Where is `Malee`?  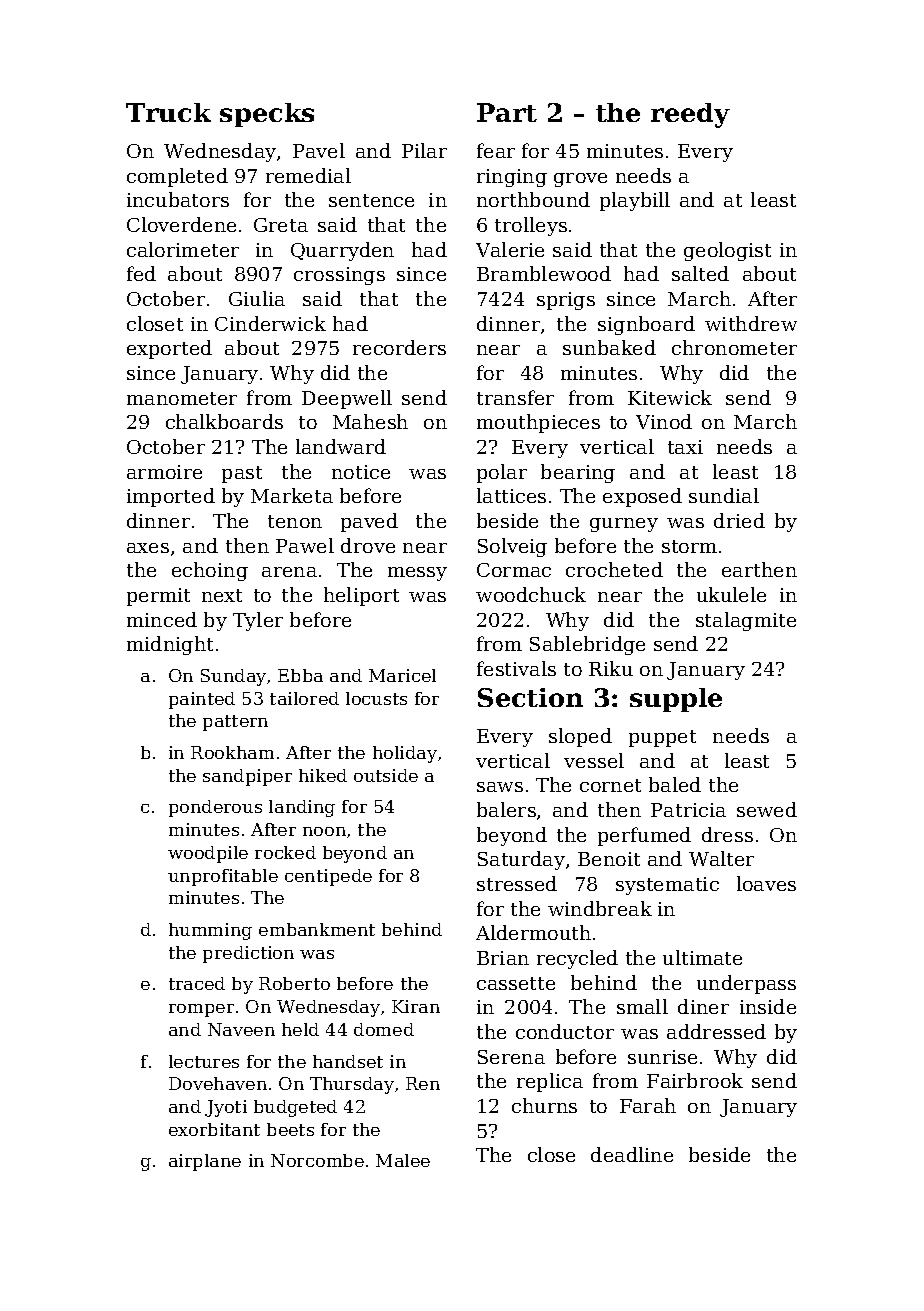
Malee is located at coordinates (403, 1160).
